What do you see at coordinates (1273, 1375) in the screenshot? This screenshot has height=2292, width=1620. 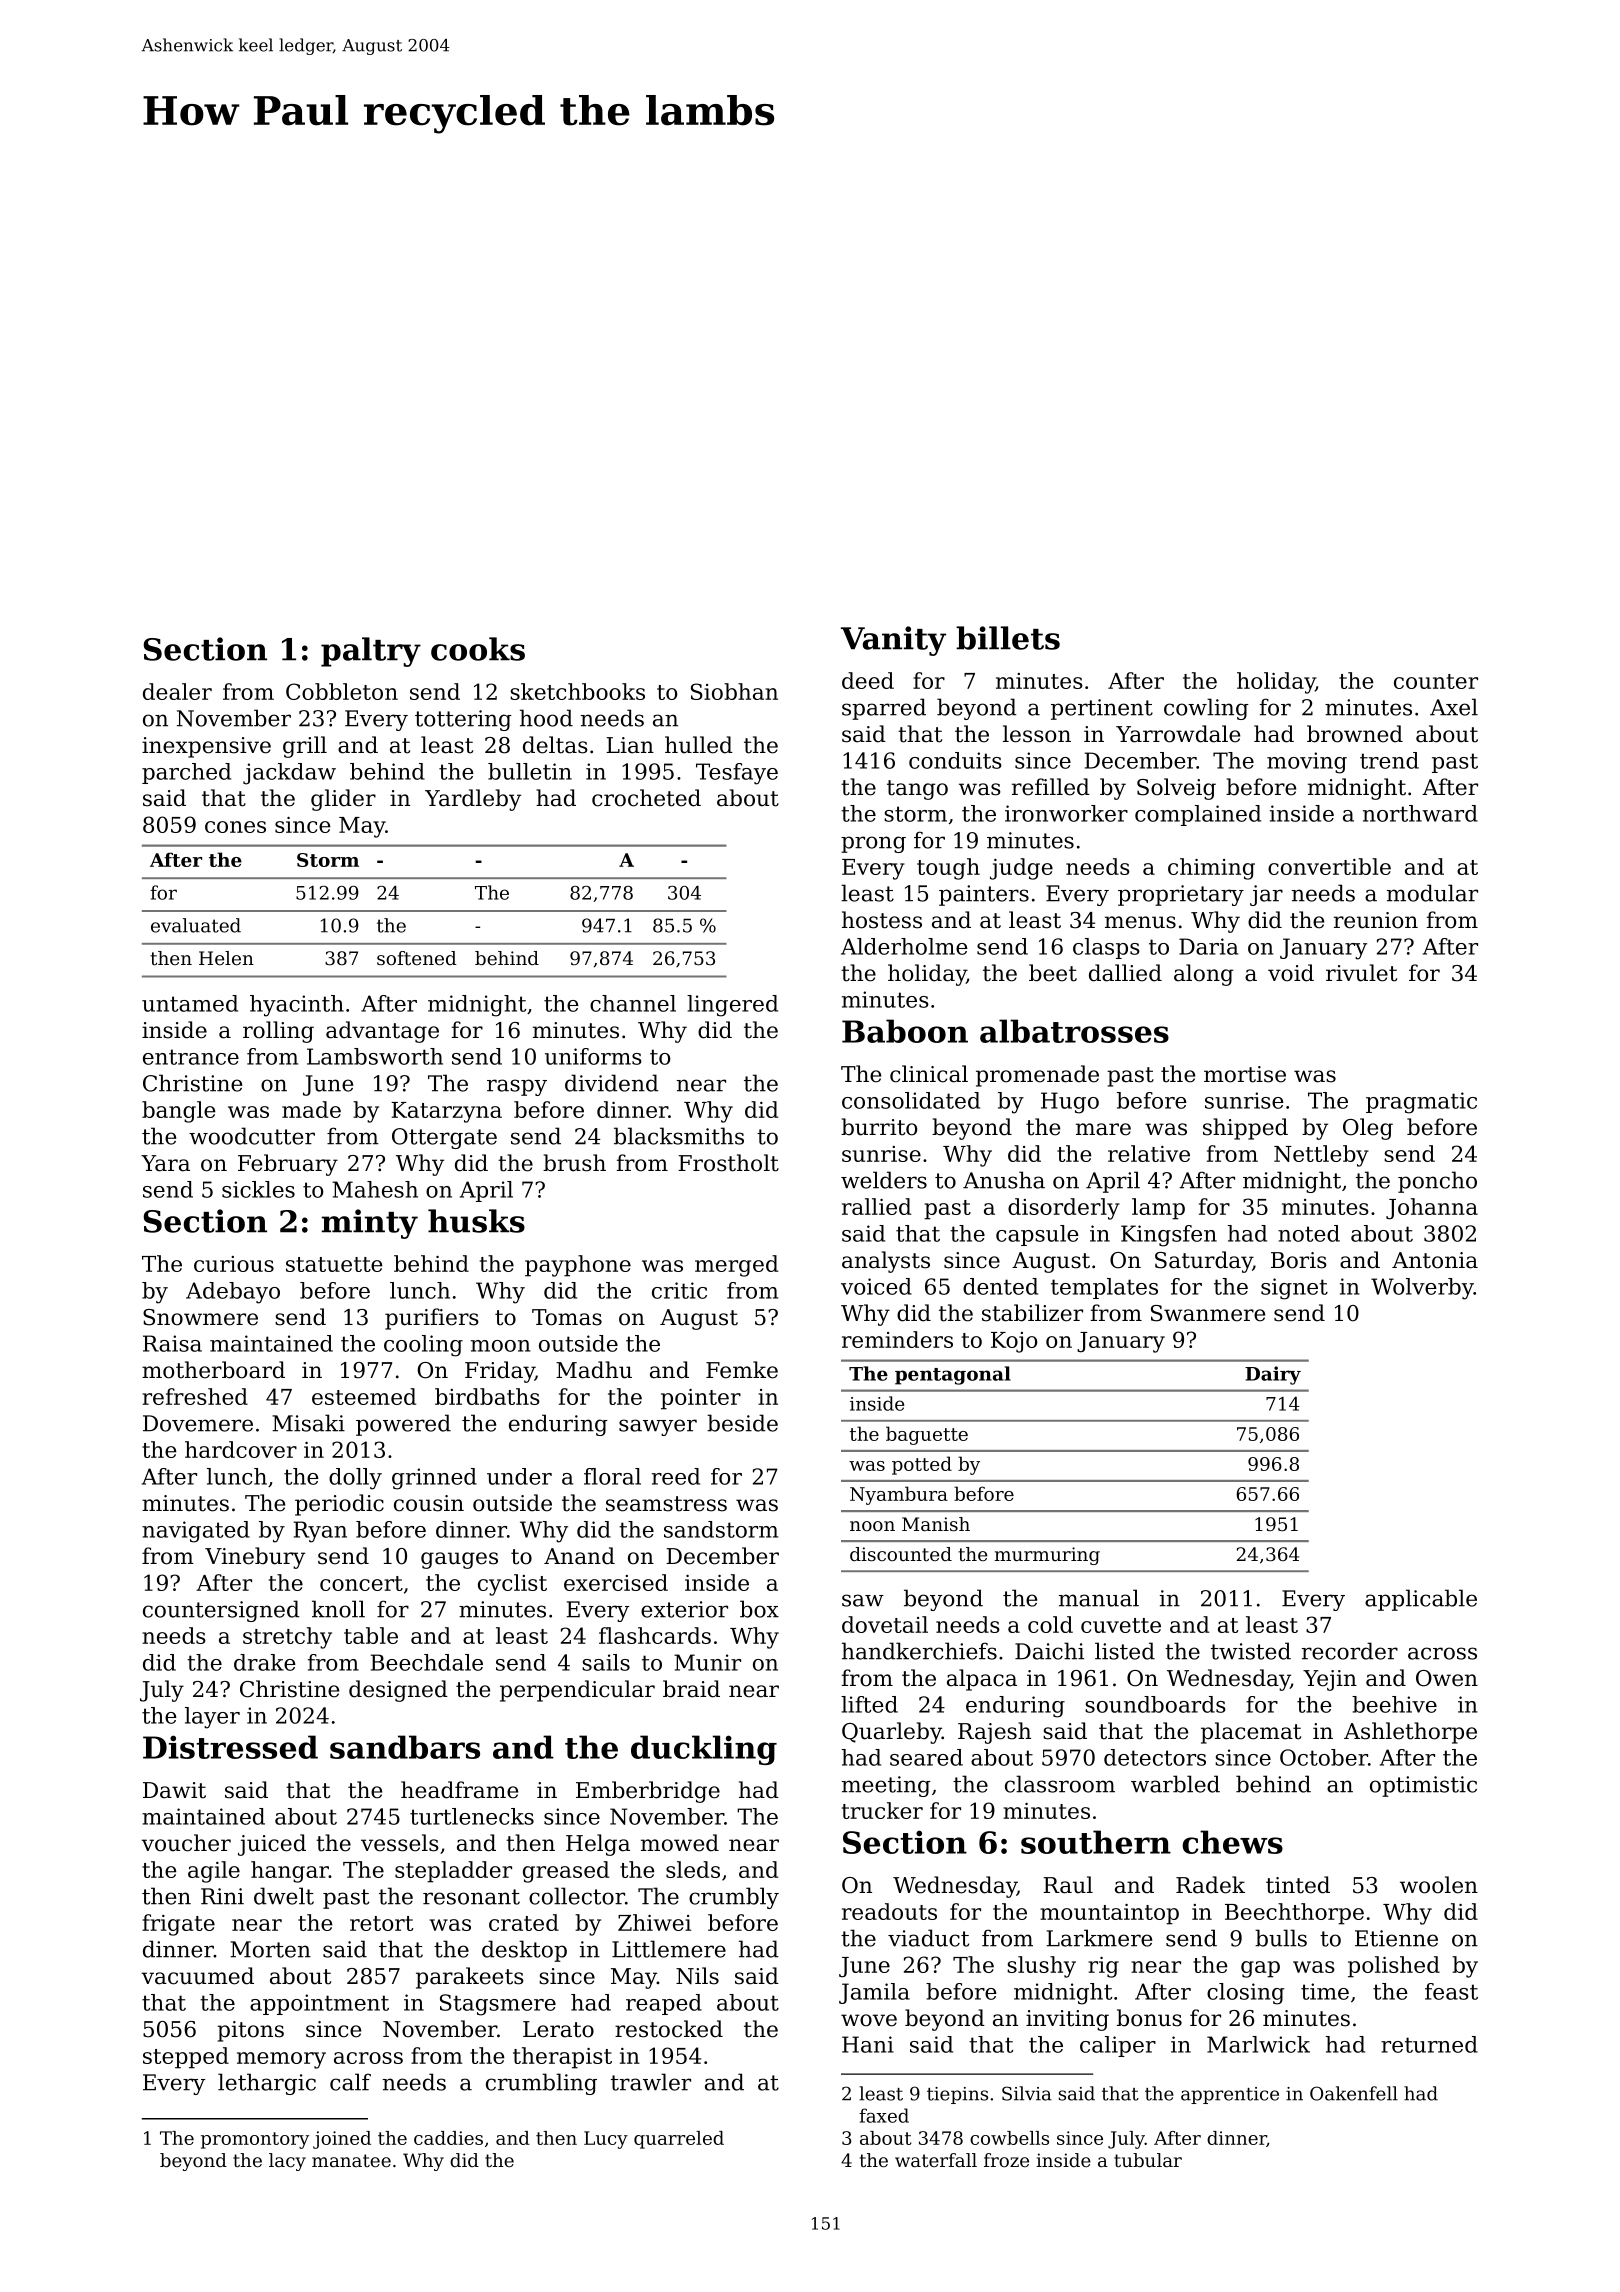 I see `Dairy` at bounding box center [1273, 1375].
